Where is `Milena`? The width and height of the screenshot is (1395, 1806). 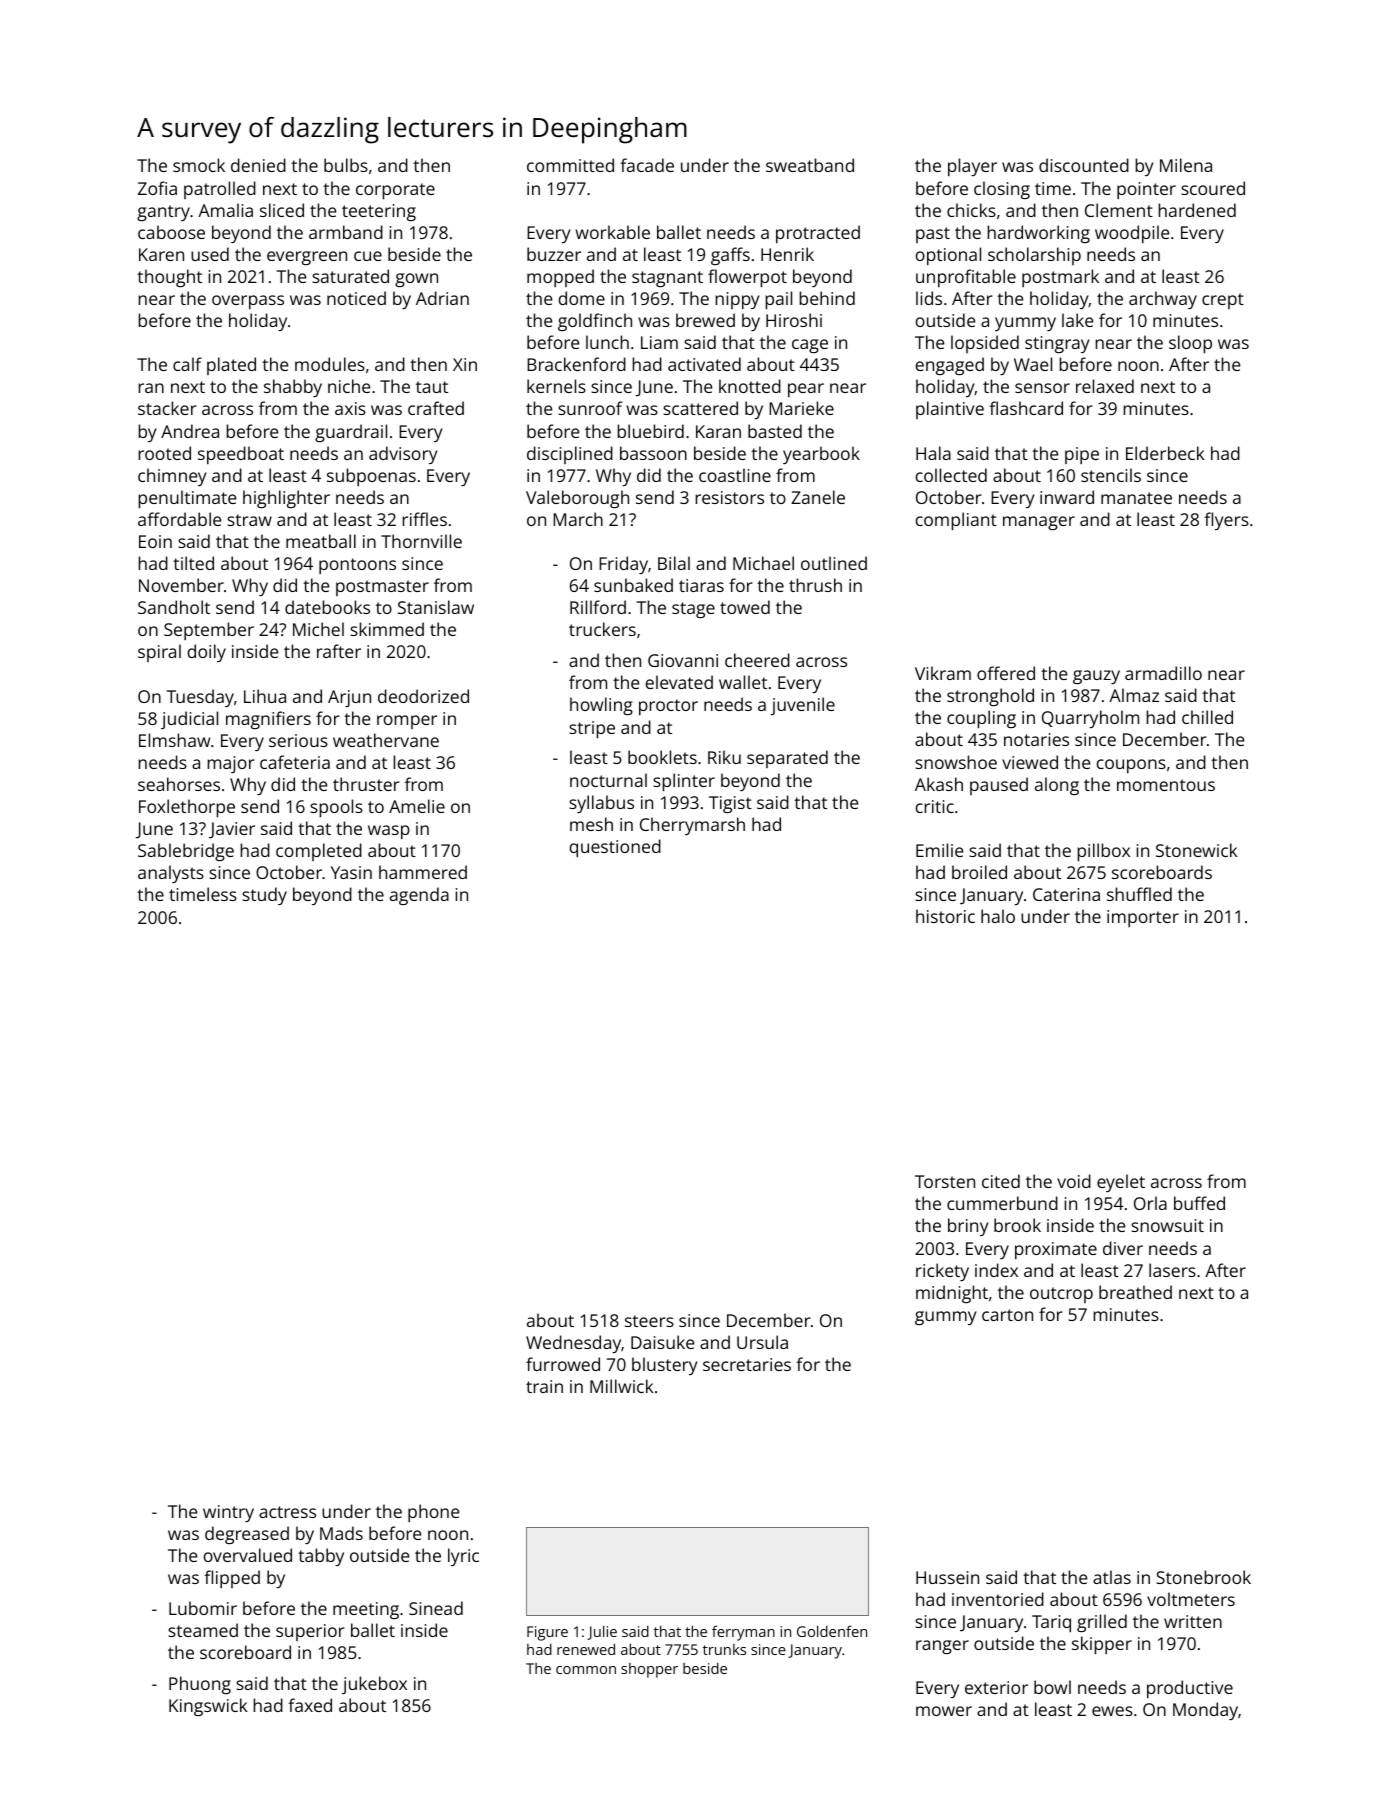
Milena is located at coordinates (1186, 165).
